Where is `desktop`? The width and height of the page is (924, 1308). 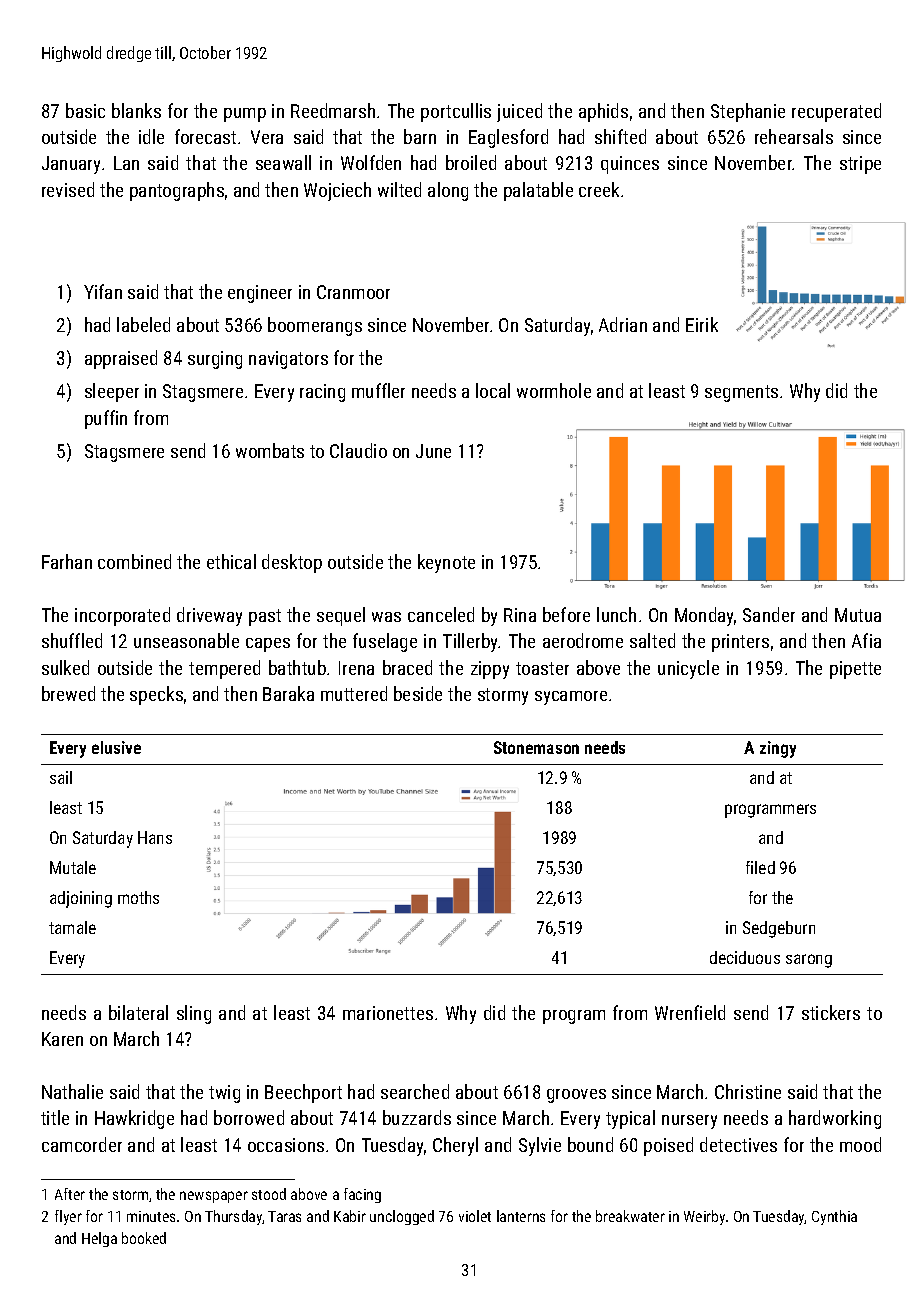 desktop is located at coordinates (292, 563).
